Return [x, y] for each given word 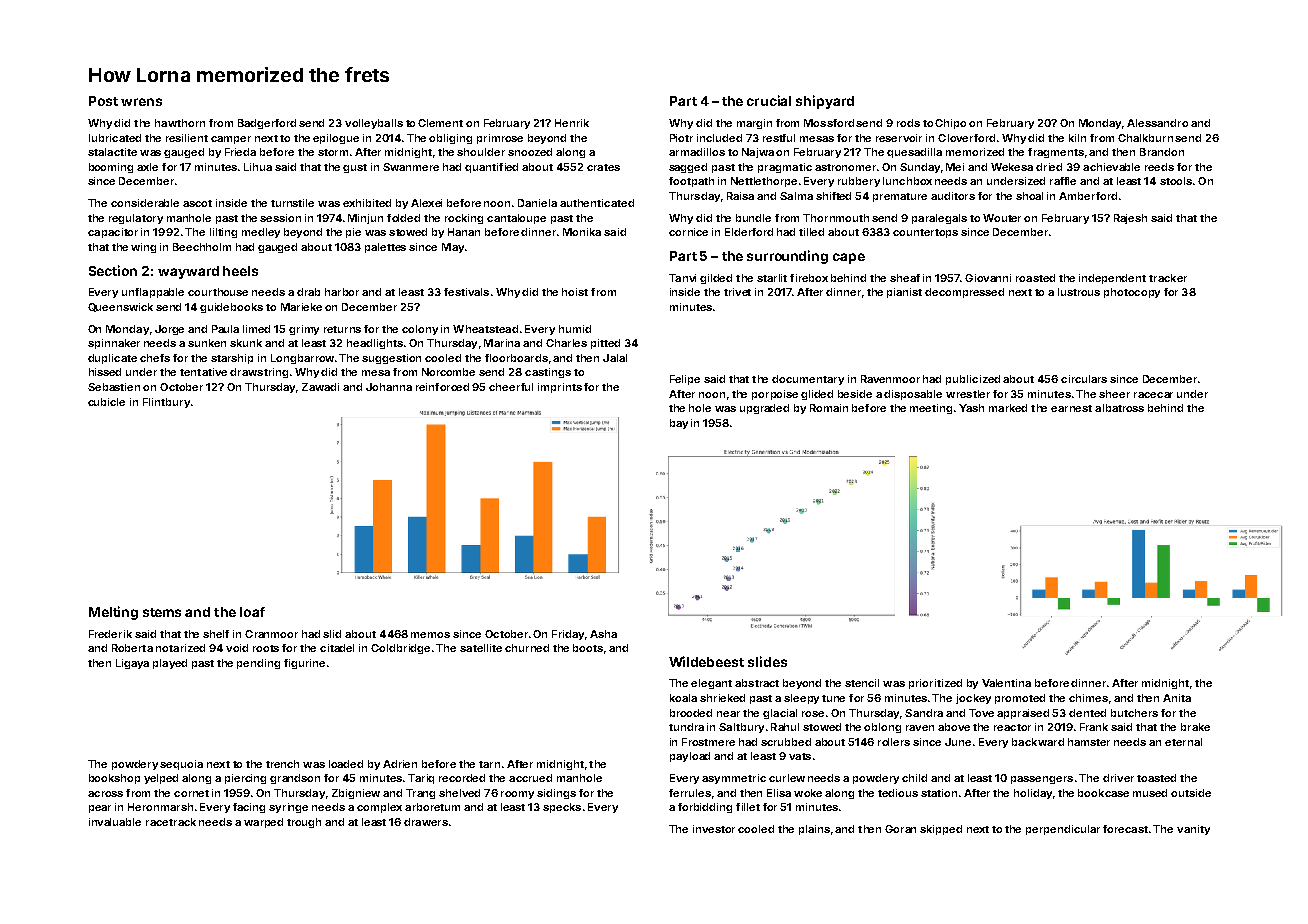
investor [714, 829]
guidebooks [231, 308]
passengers [1042, 780]
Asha [603, 634]
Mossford [829, 123]
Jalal [615, 358]
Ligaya [132, 664]
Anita [1177, 698]
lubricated [115, 138]
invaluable [115, 822]
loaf [252, 612]
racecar [1153, 395]
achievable [1111, 167]
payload [690, 757]
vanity [1193, 830]
